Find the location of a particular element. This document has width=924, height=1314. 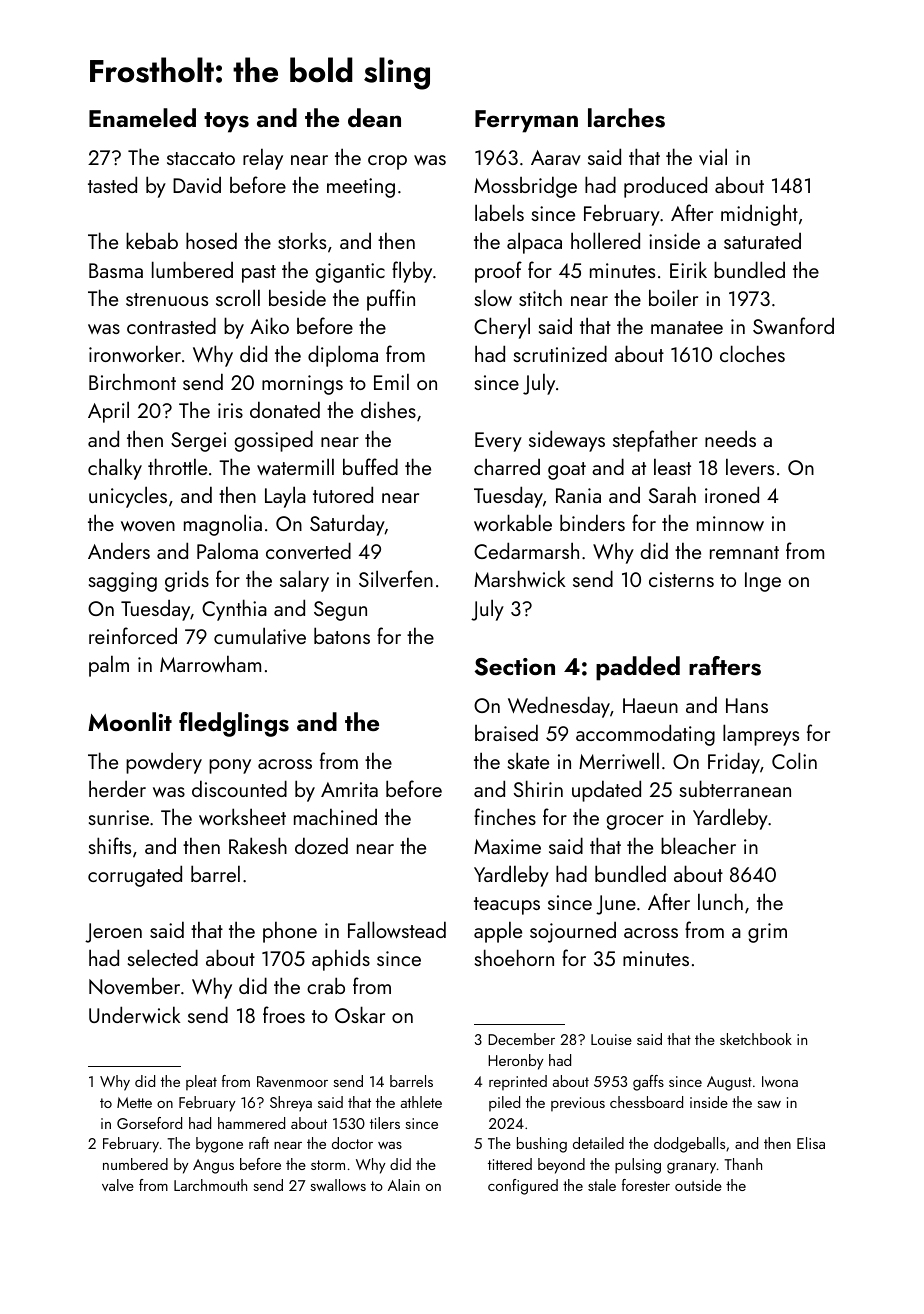

cumulative is located at coordinates (260, 635).
